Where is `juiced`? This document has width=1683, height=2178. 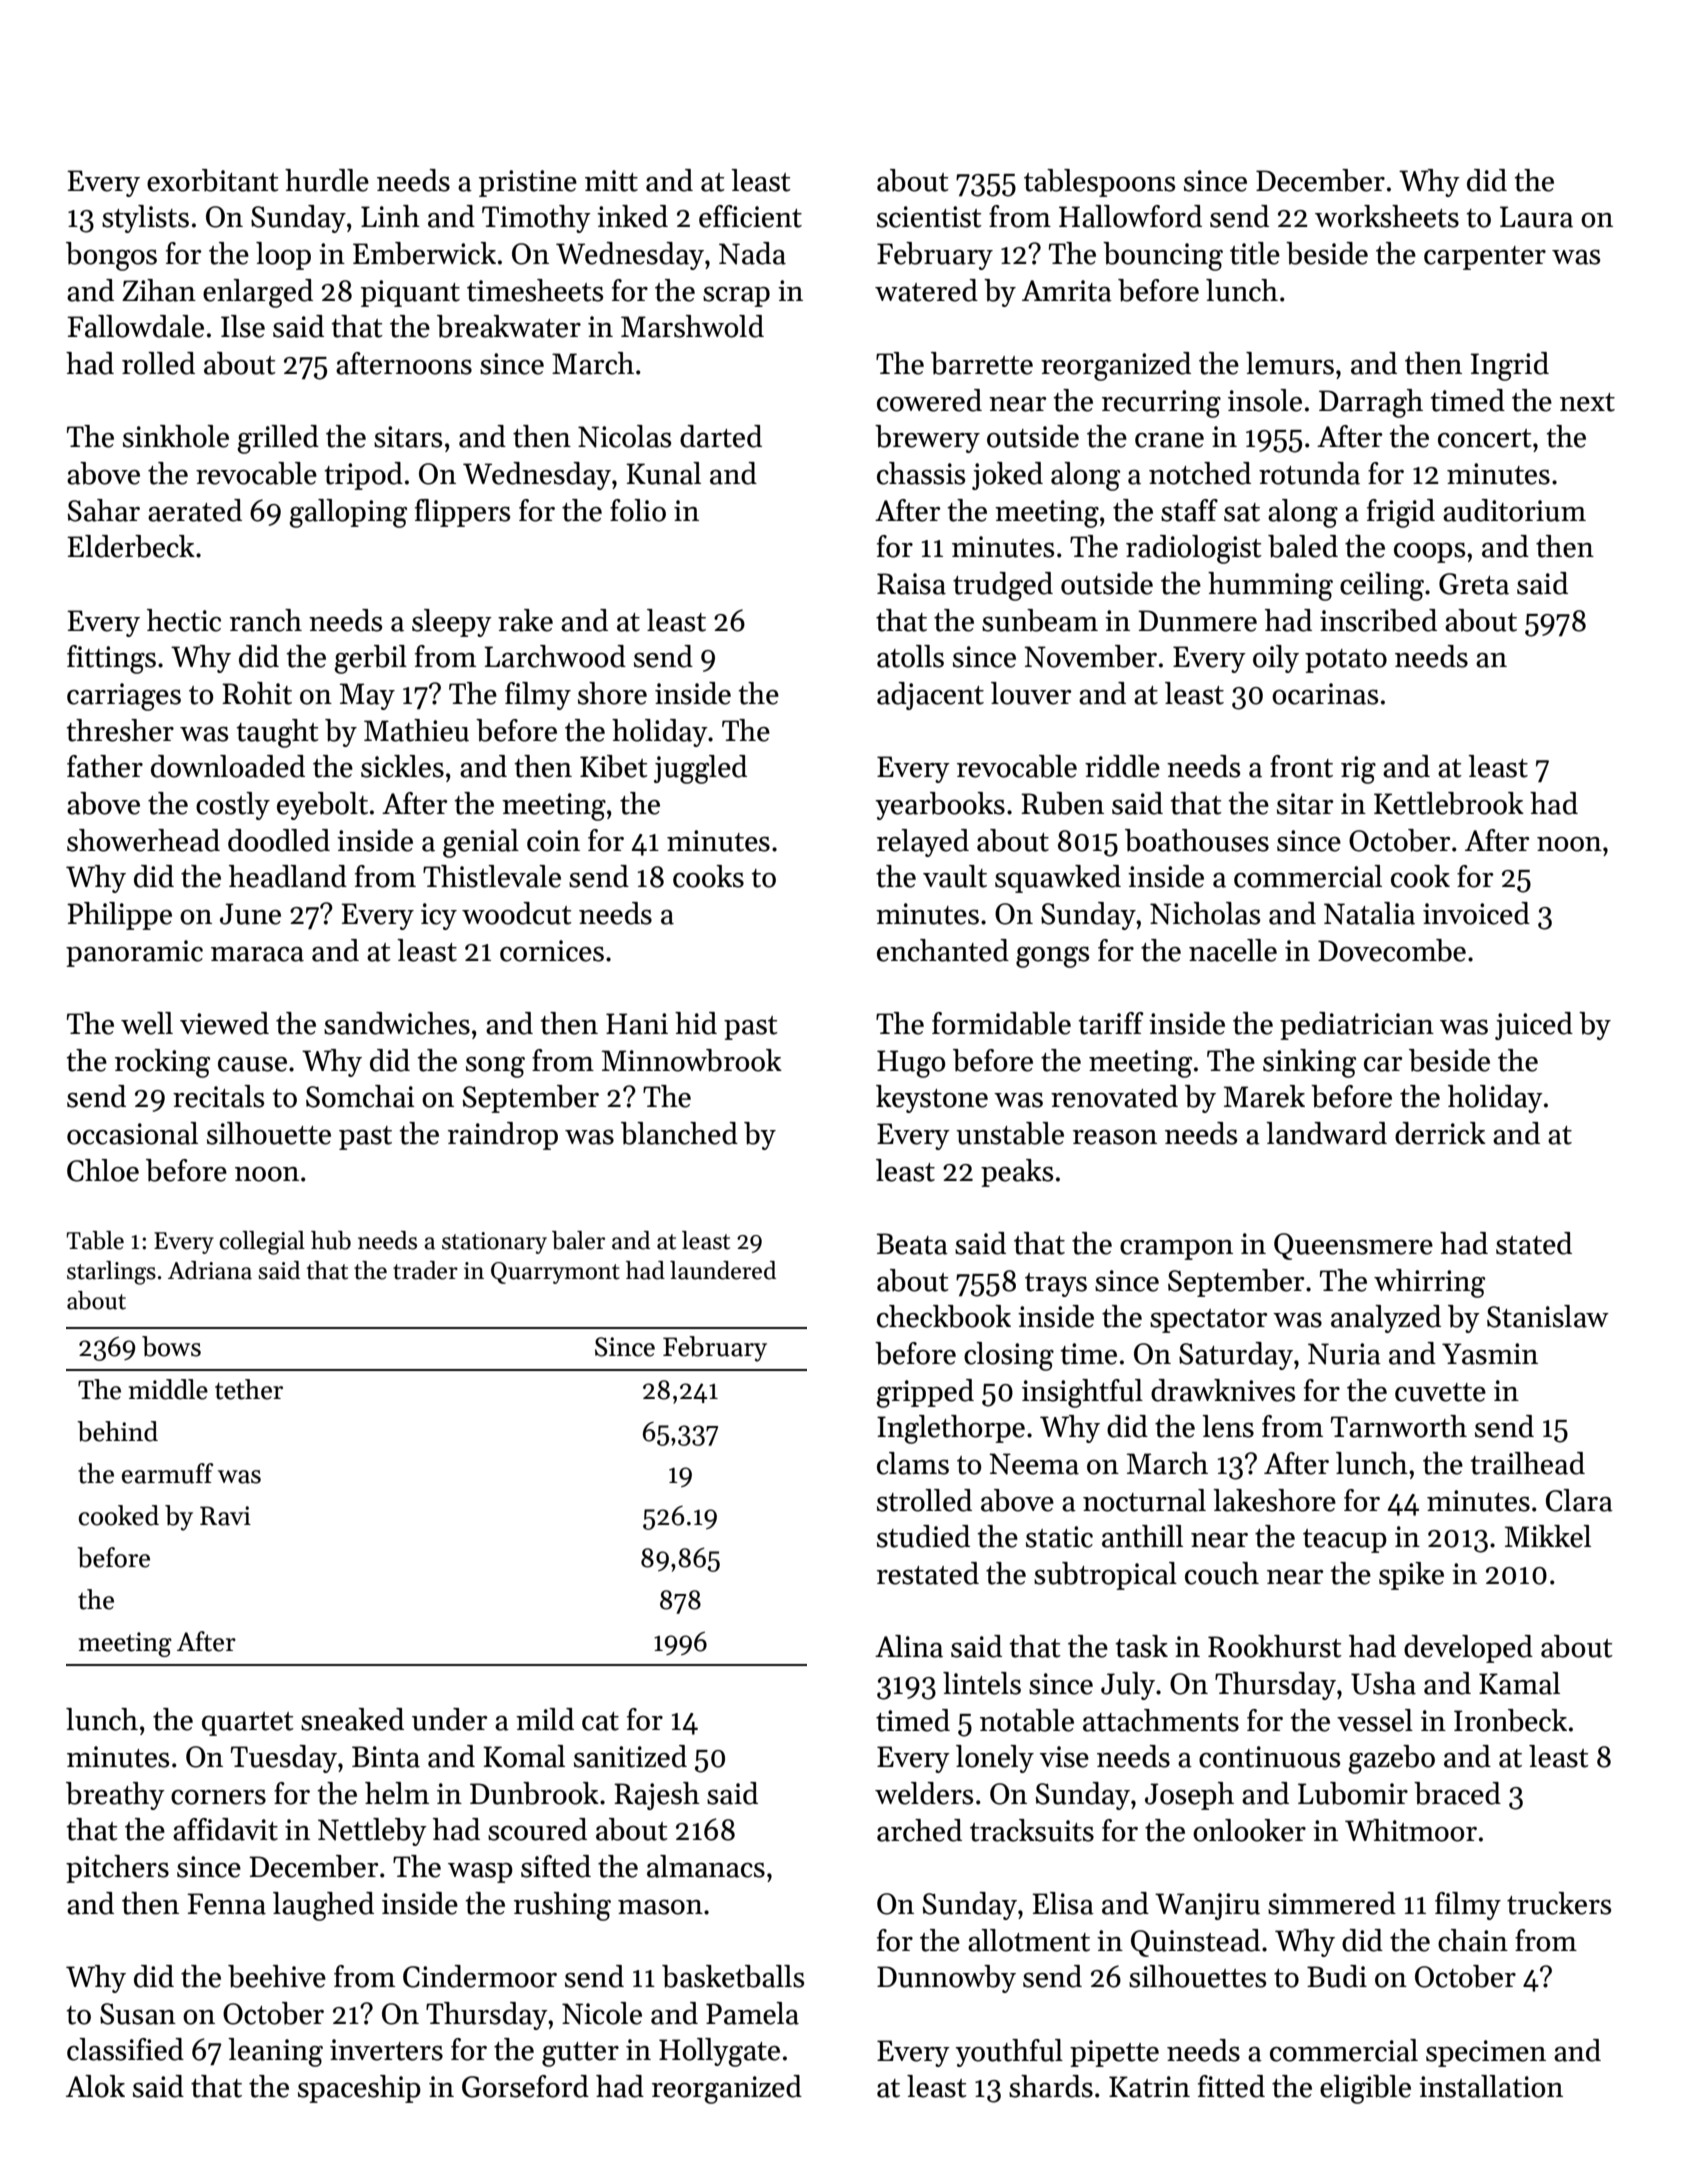
juiced is located at coordinates (1534, 1026).
